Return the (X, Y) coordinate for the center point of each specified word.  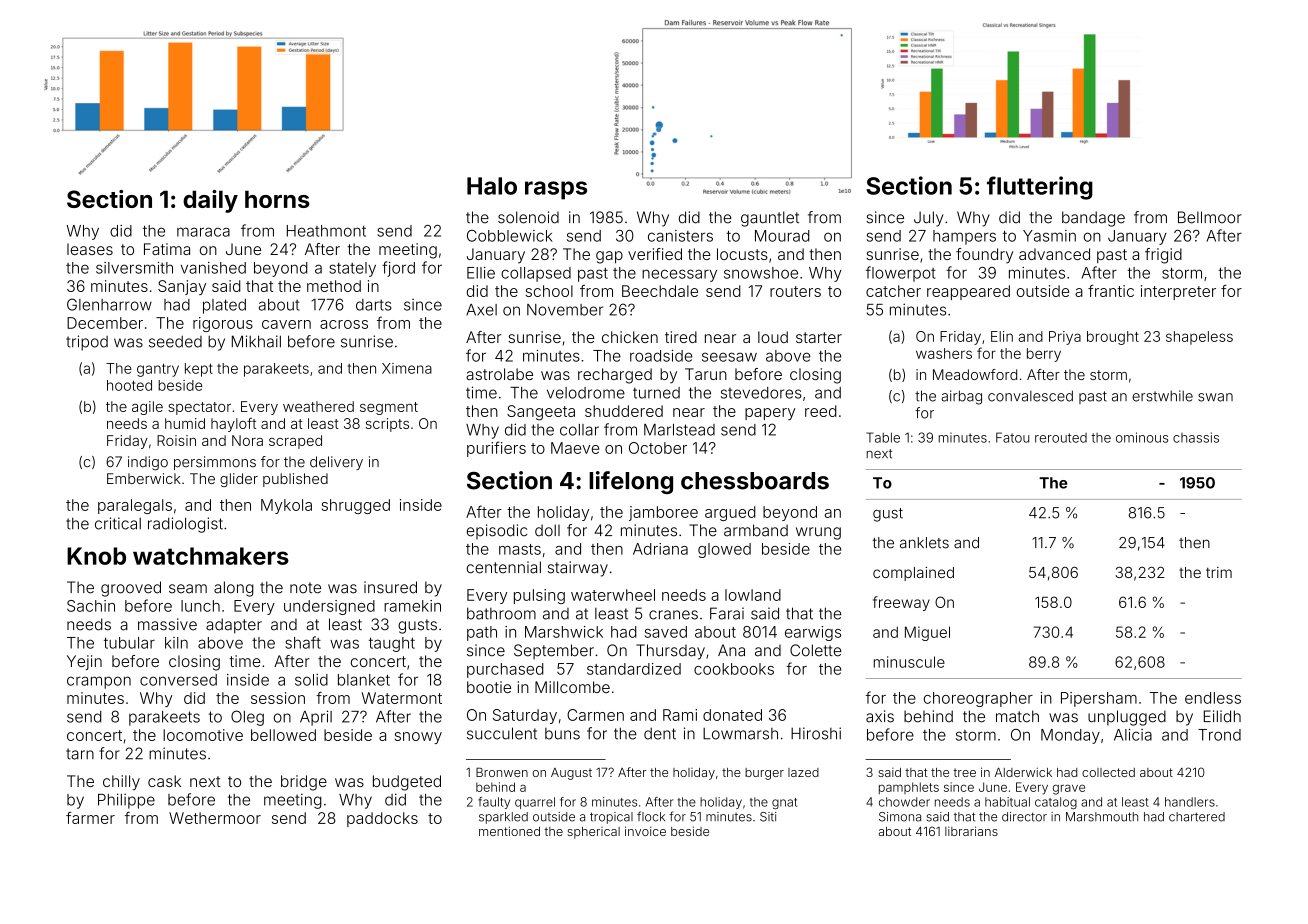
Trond (1219, 735)
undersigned (329, 607)
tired (681, 337)
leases (90, 249)
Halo (492, 186)
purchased (505, 670)
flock (651, 816)
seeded (175, 342)
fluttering (1040, 188)
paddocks (382, 819)
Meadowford (975, 374)
